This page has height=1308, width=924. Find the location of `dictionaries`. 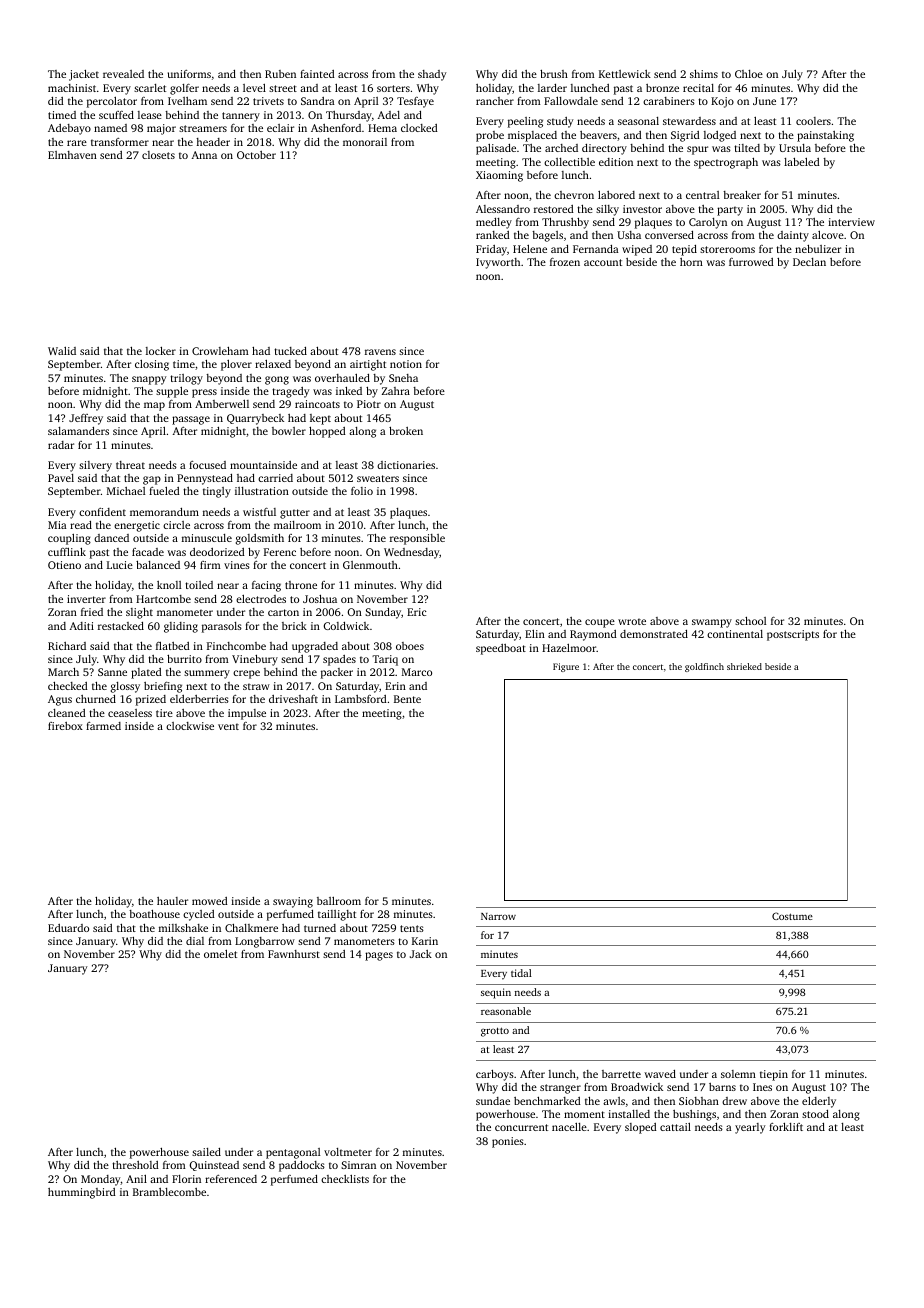

dictionaries is located at coordinates (406, 465).
